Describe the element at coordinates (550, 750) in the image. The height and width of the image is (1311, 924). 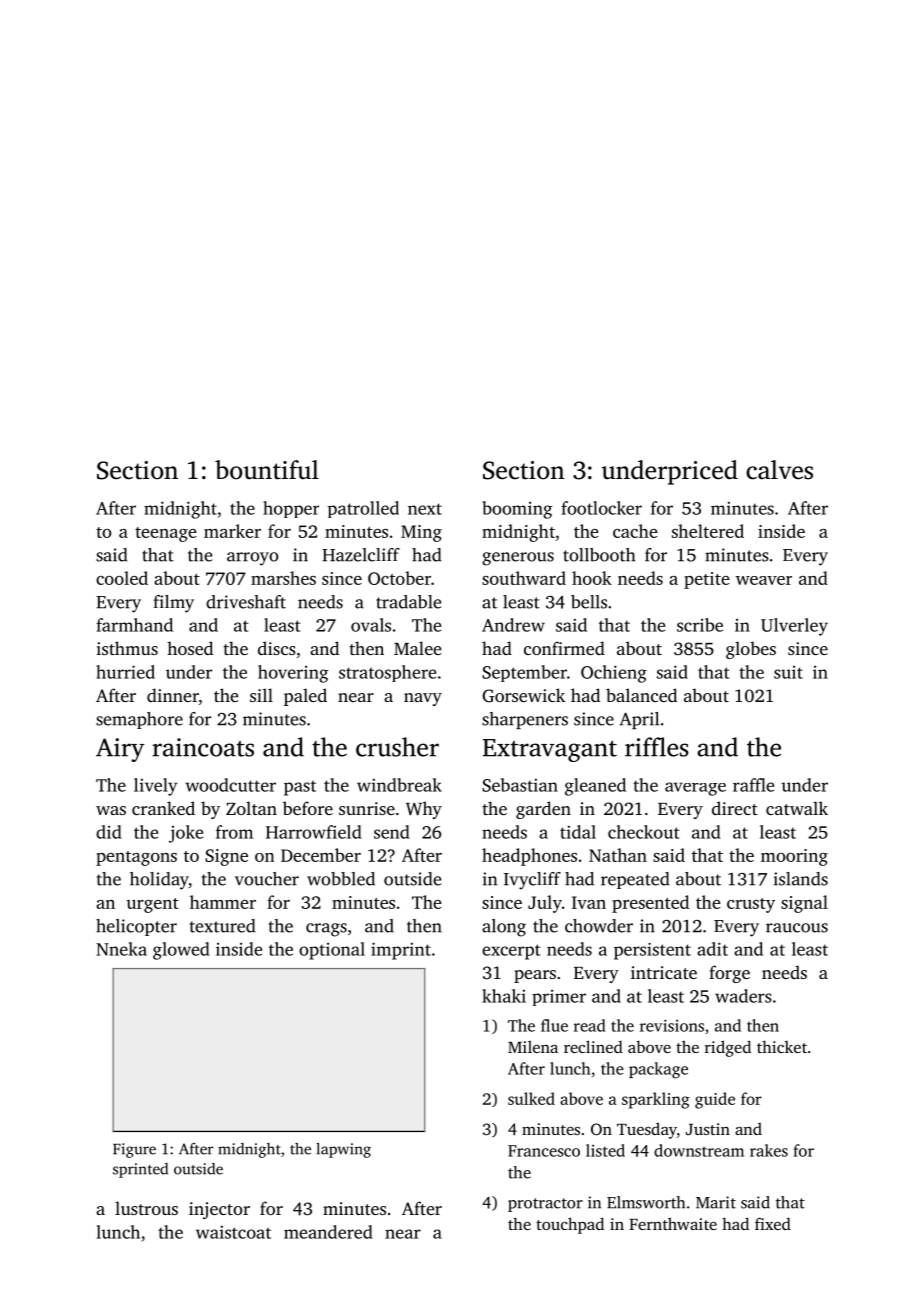
I see `Extravagant` at that location.
